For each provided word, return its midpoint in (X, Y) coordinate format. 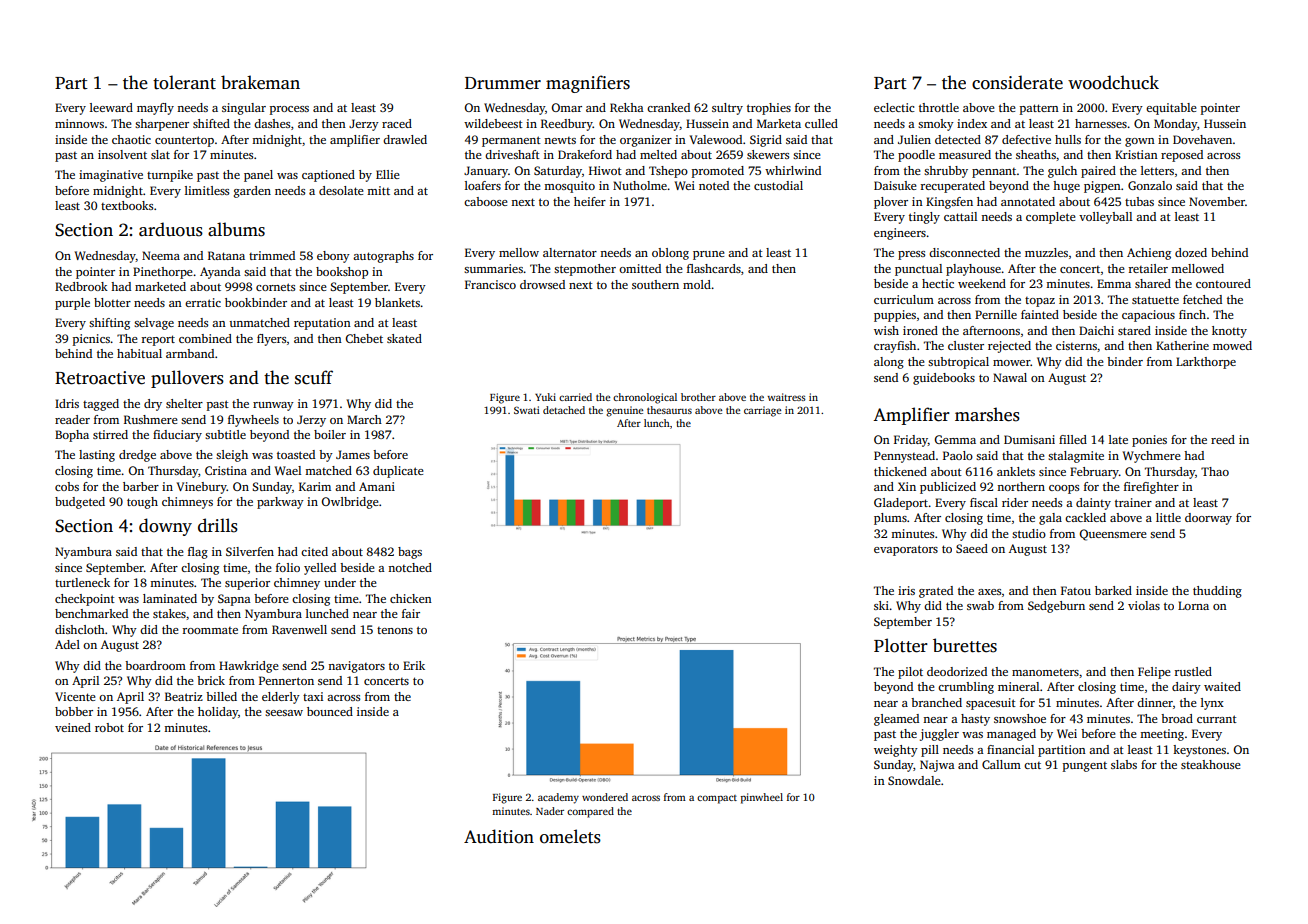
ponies (1149, 441)
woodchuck (1113, 82)
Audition (499, 836)
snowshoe (1020, 718)
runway (273, 406)
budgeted (80, 503)
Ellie (388, 174)
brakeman (260, 82)
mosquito (569, 187)
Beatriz (184, 696)
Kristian (1136, 154)
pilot (910, 673)
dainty (1093, 504)
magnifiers (588, 84)
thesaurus (669, 410)
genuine (624, 411)
